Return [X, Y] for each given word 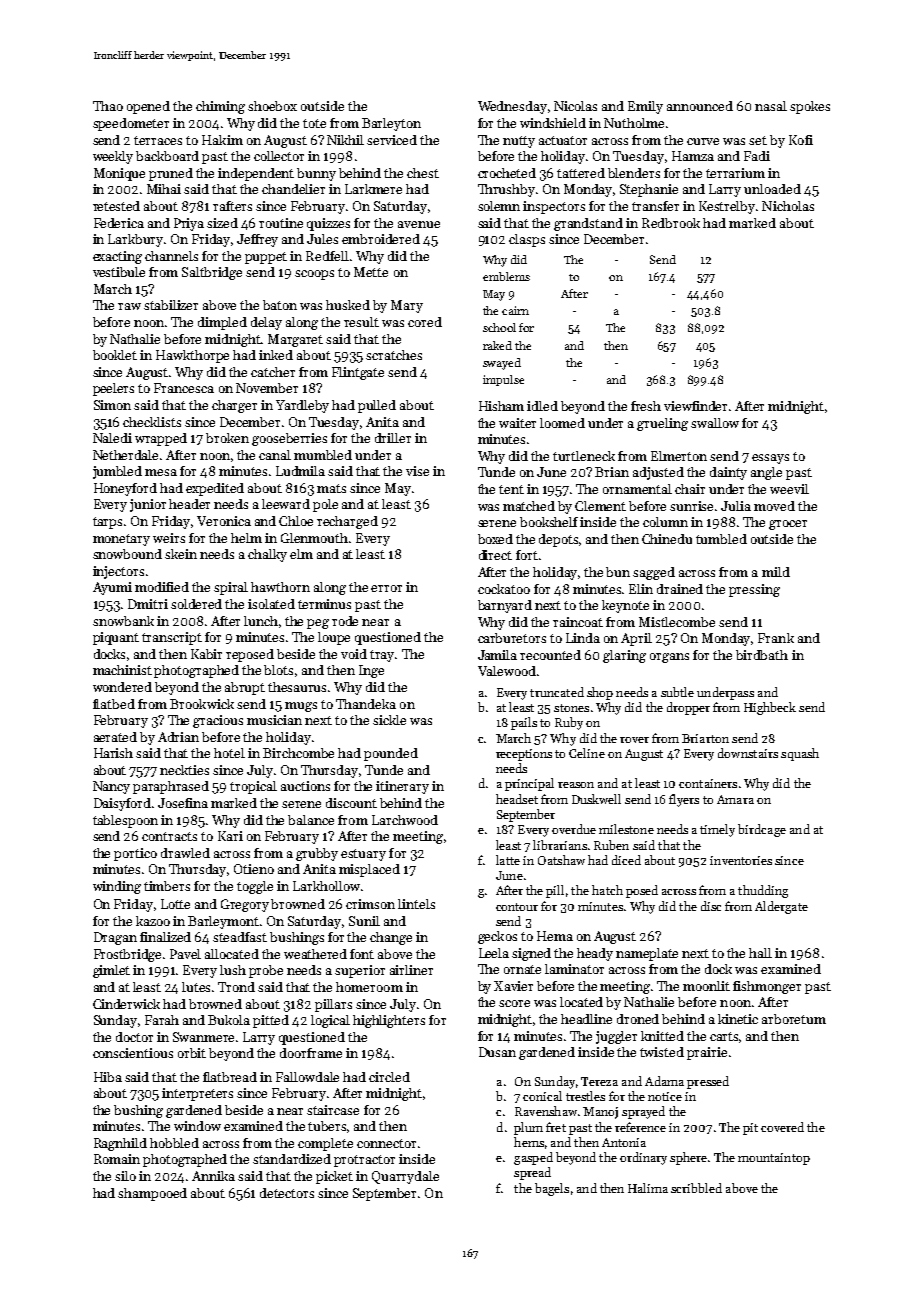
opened [148, 107]
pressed [708, 1082]
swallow [715, 423]
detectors [287, 1193]
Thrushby [506, 190]
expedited [215, 489]
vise [417, 471]
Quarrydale [405, 1177]
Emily [645, 107]
